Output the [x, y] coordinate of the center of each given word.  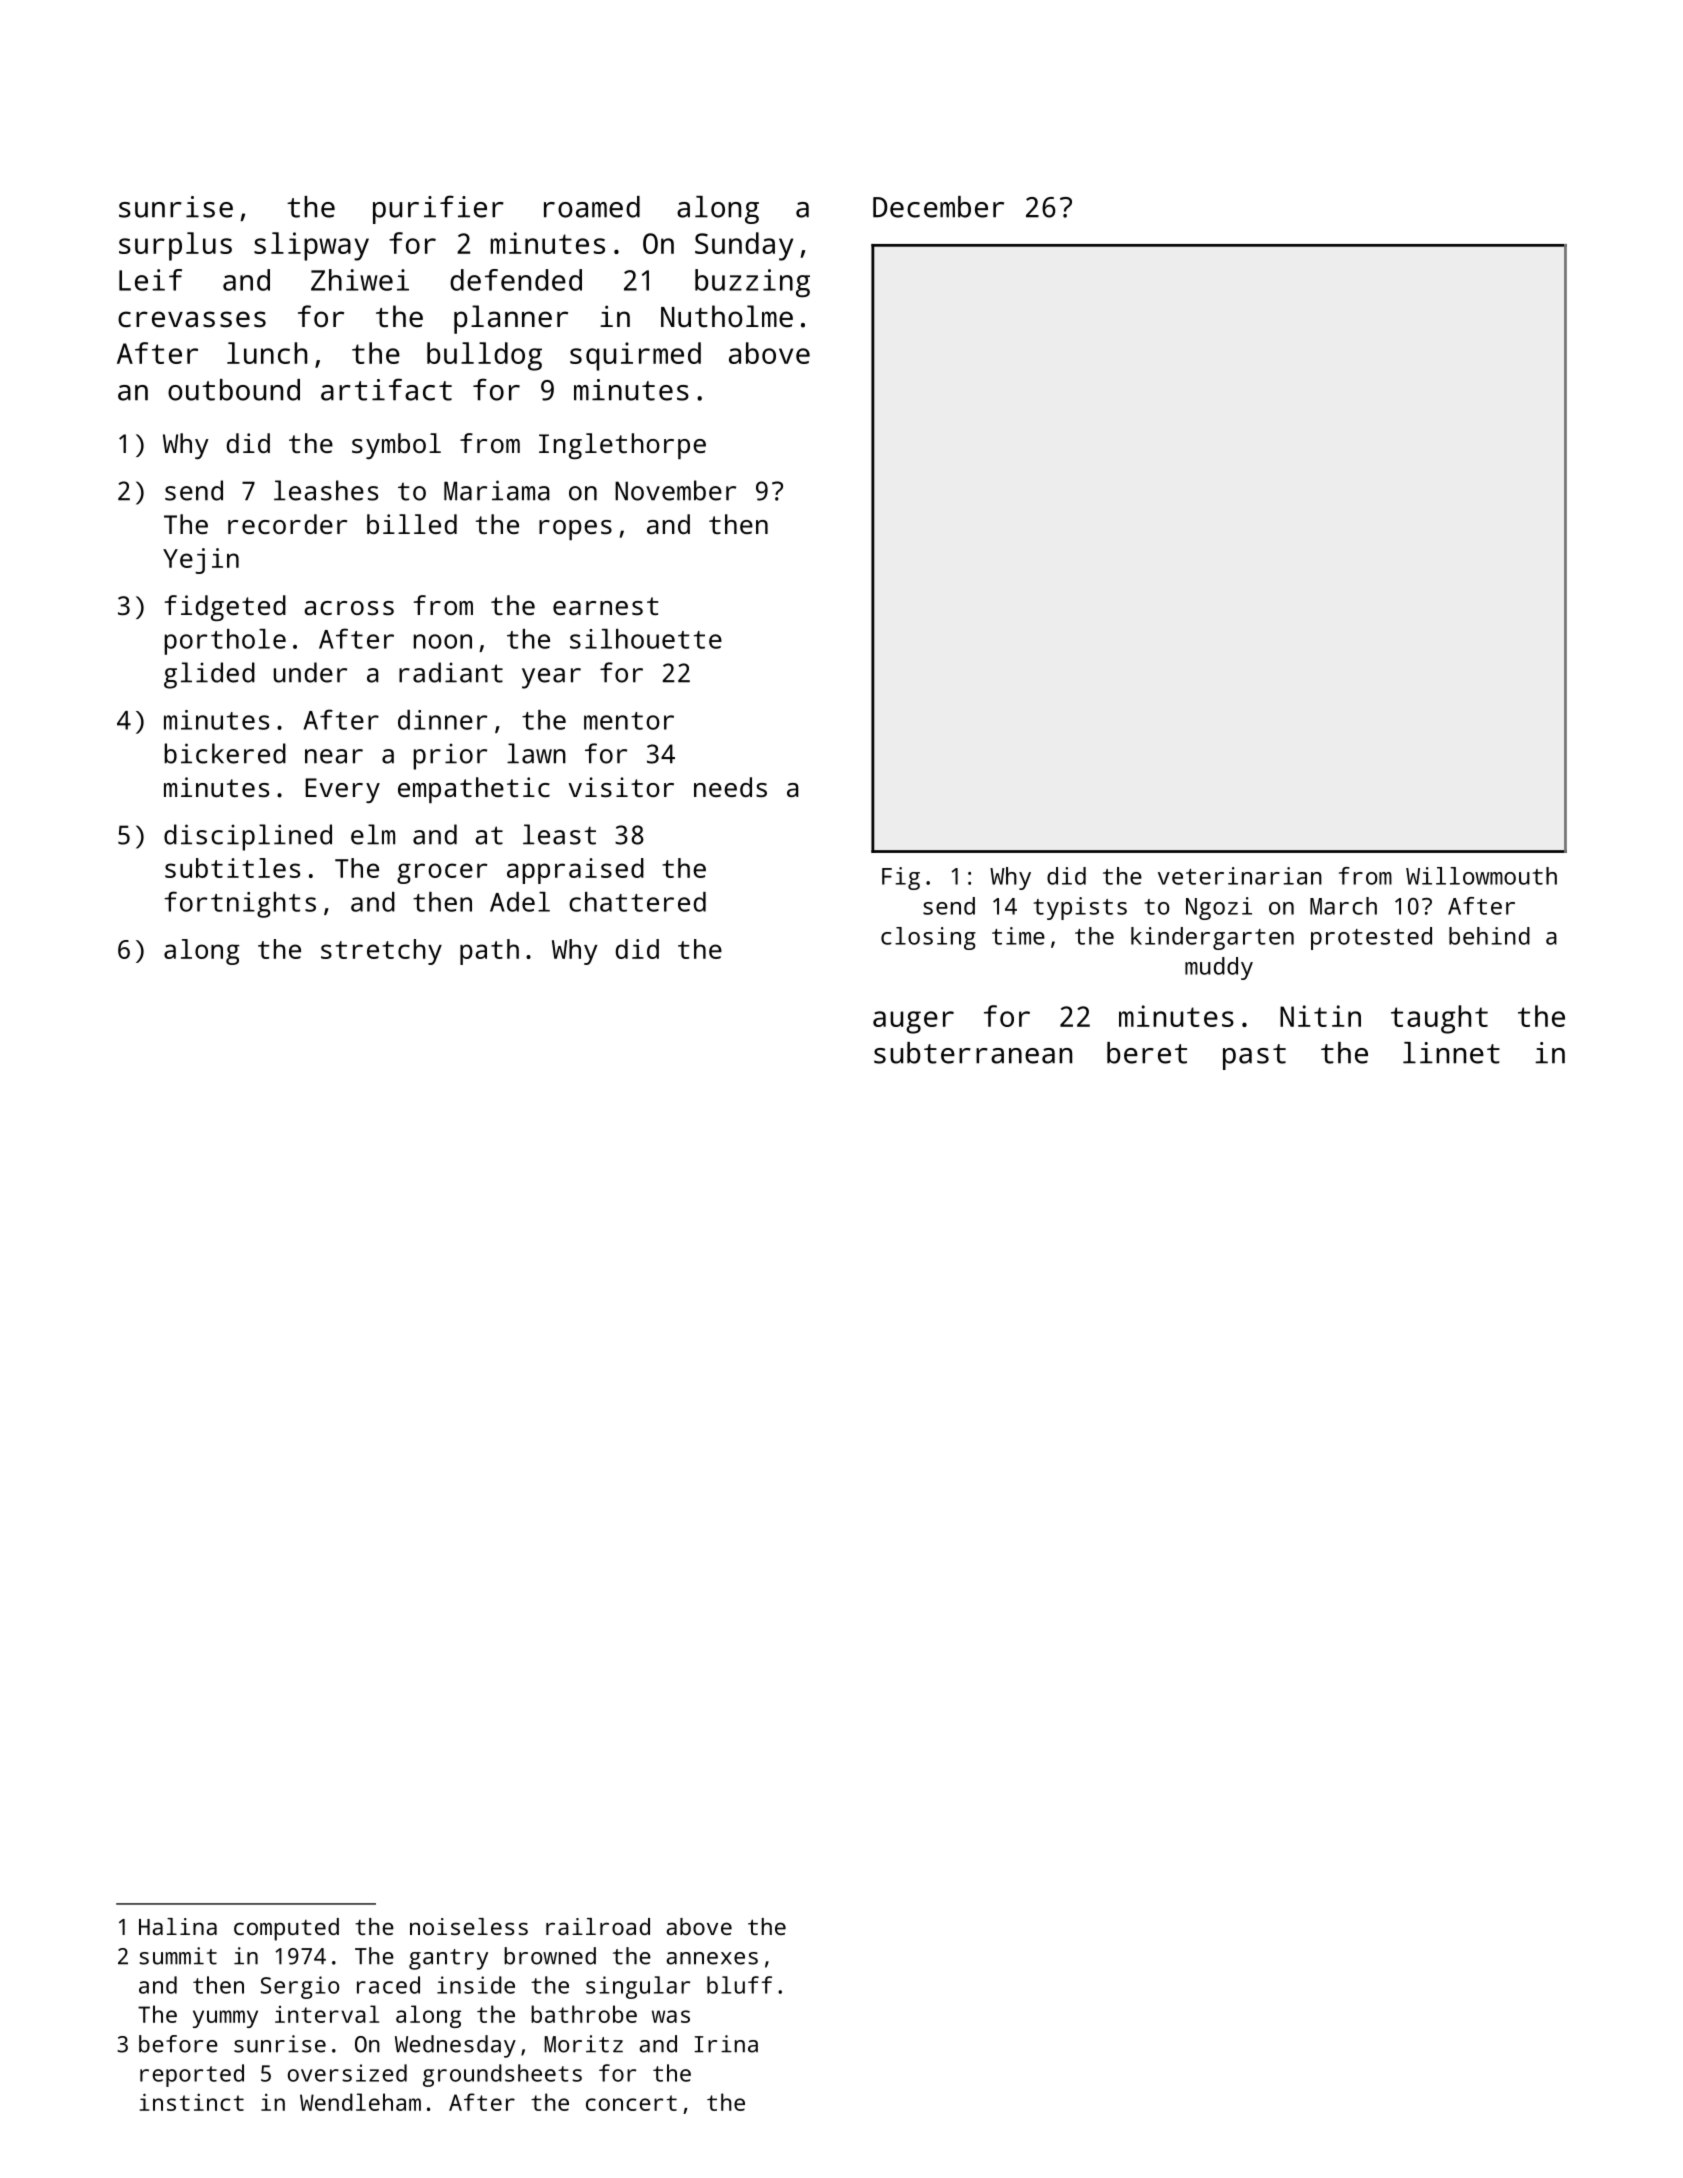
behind [1489, 936]
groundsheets [502, 2075]
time [1018, 936]
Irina [726, 2044]
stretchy [381, 952]
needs [730, 787]
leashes [326, 490]
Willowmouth [1481, 876]
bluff [739, 1985]
